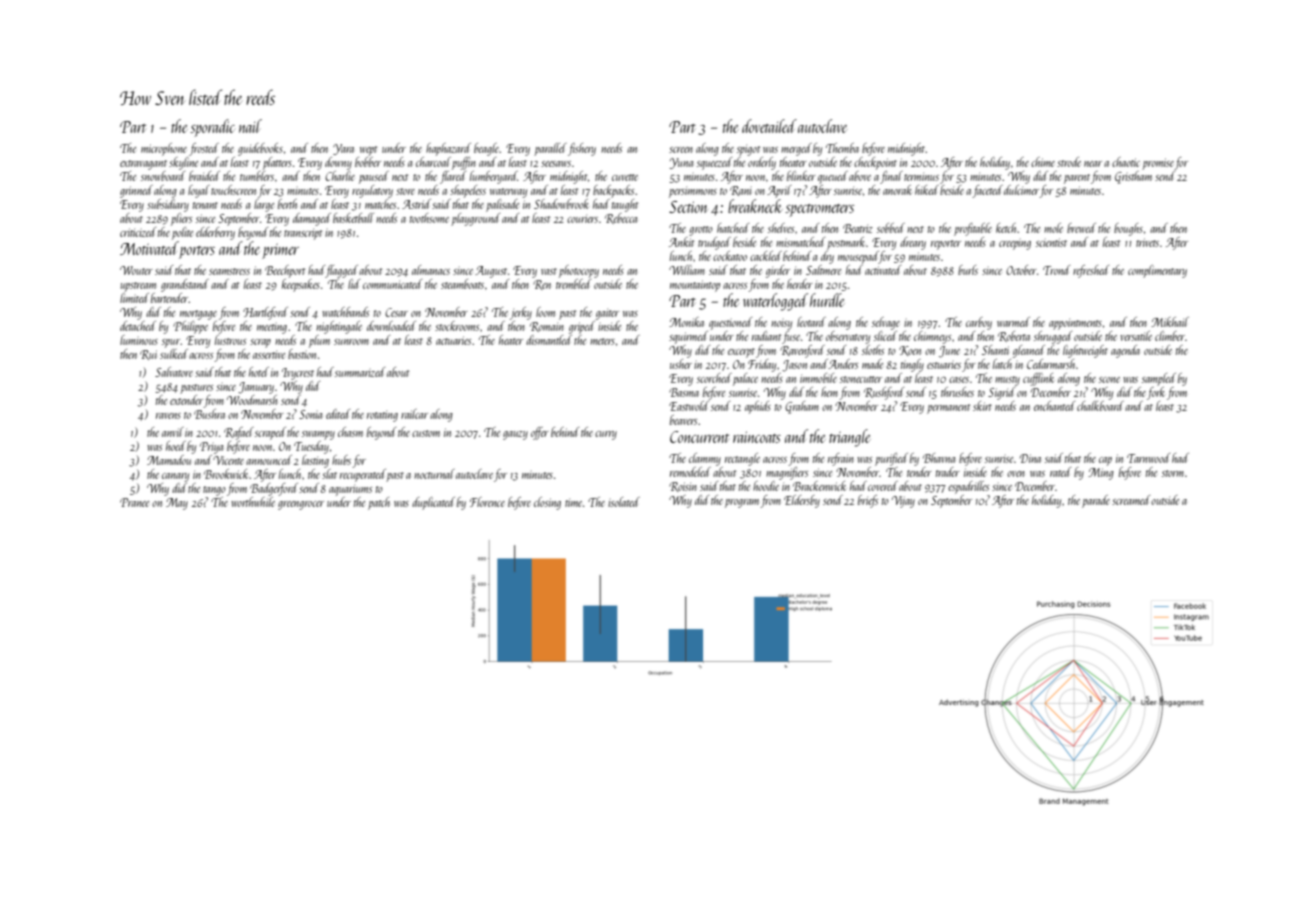  Describe the element at coordinates (301, 505) in the document. I see `greengrocer` at that location.
